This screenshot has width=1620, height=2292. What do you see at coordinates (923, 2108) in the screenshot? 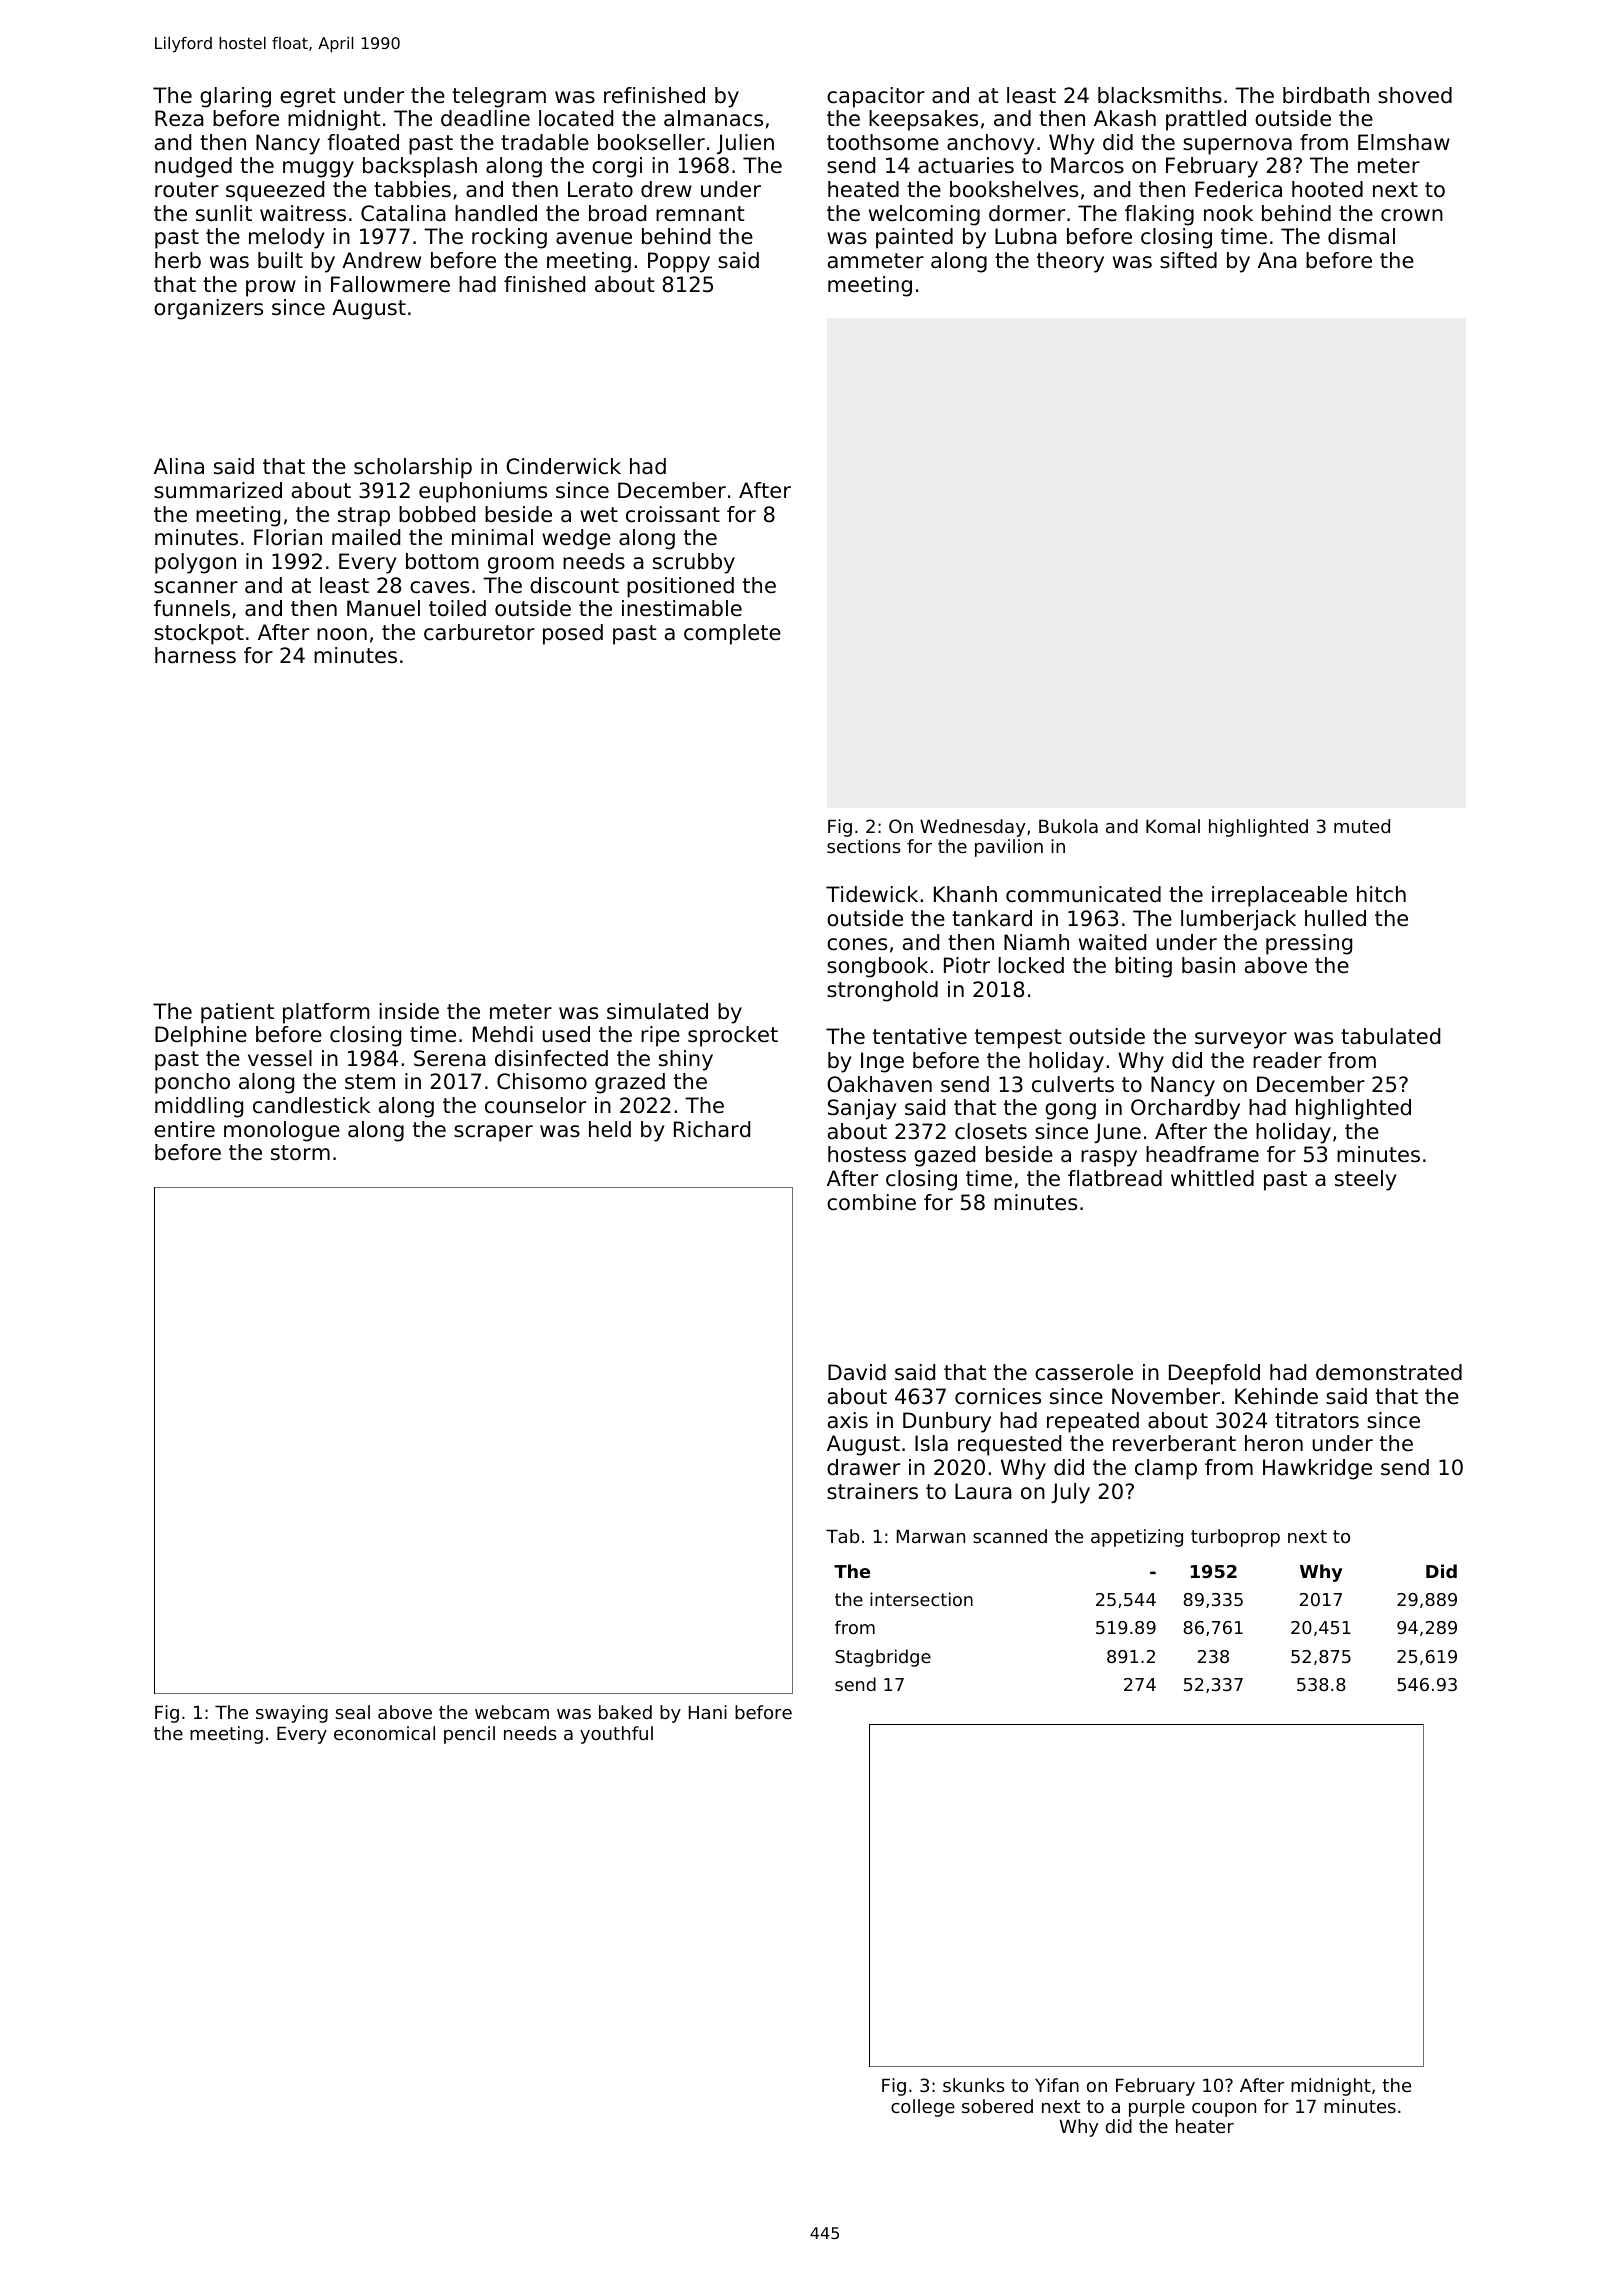
I see `college` at bounding box center [923, 2108].
